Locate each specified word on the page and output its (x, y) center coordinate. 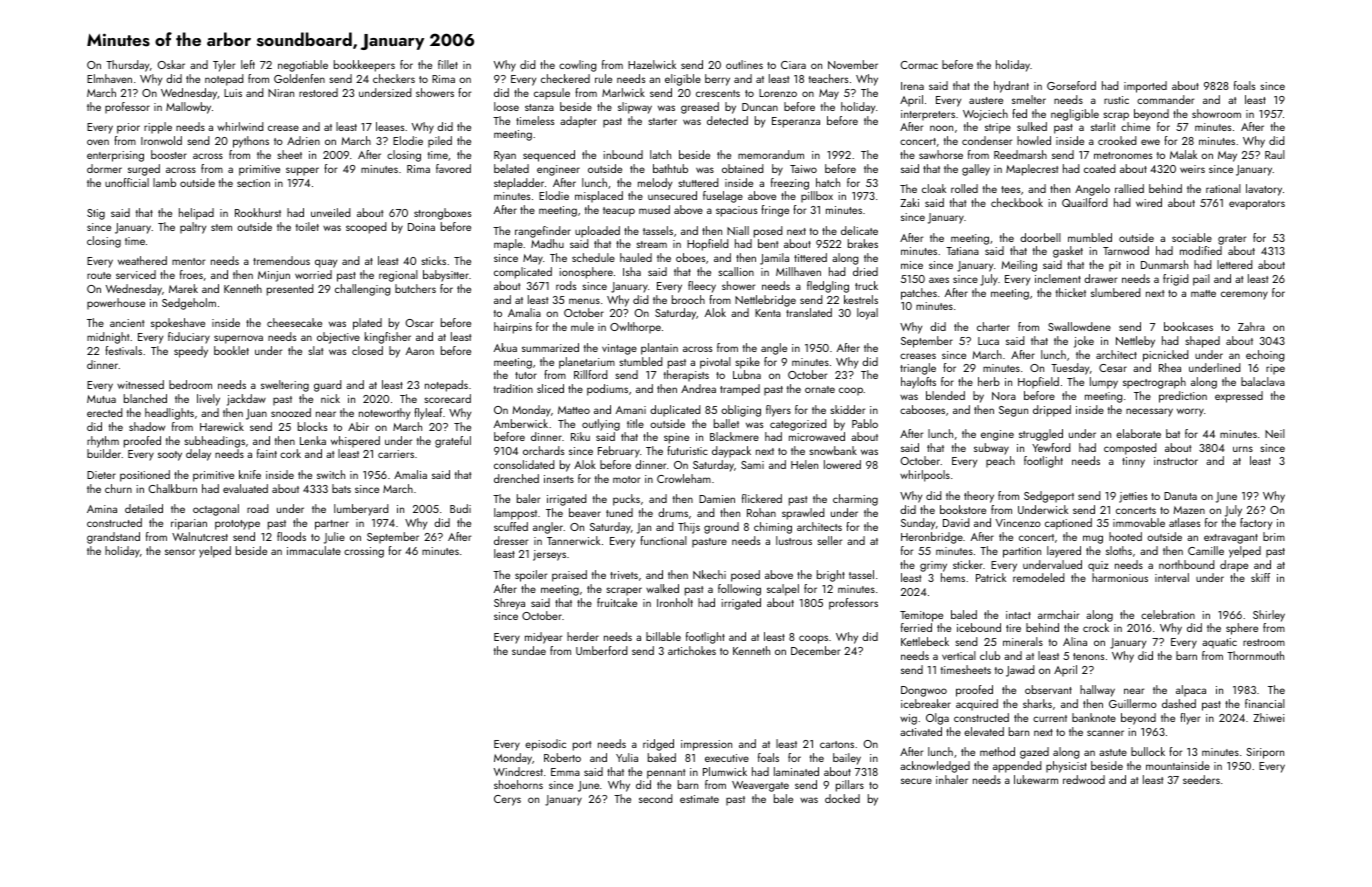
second (656, 798)
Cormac (919, 65)
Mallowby (188, 108)
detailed (144, 508)
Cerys (507, 800)
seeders (1201, 779)
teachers (828, 78)
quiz (1098, 566)
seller (830, 540)
